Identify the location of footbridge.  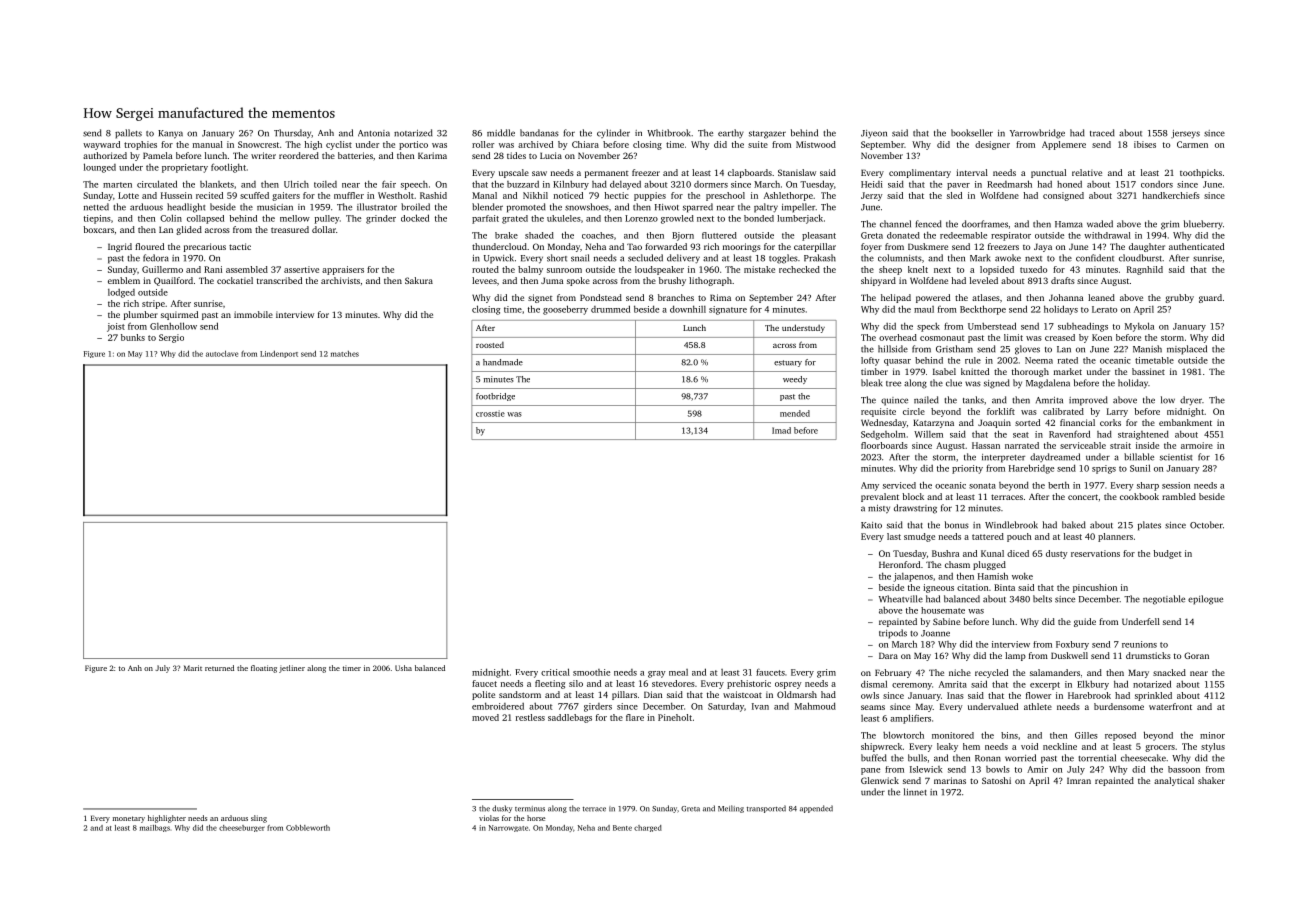
(495, 397).
